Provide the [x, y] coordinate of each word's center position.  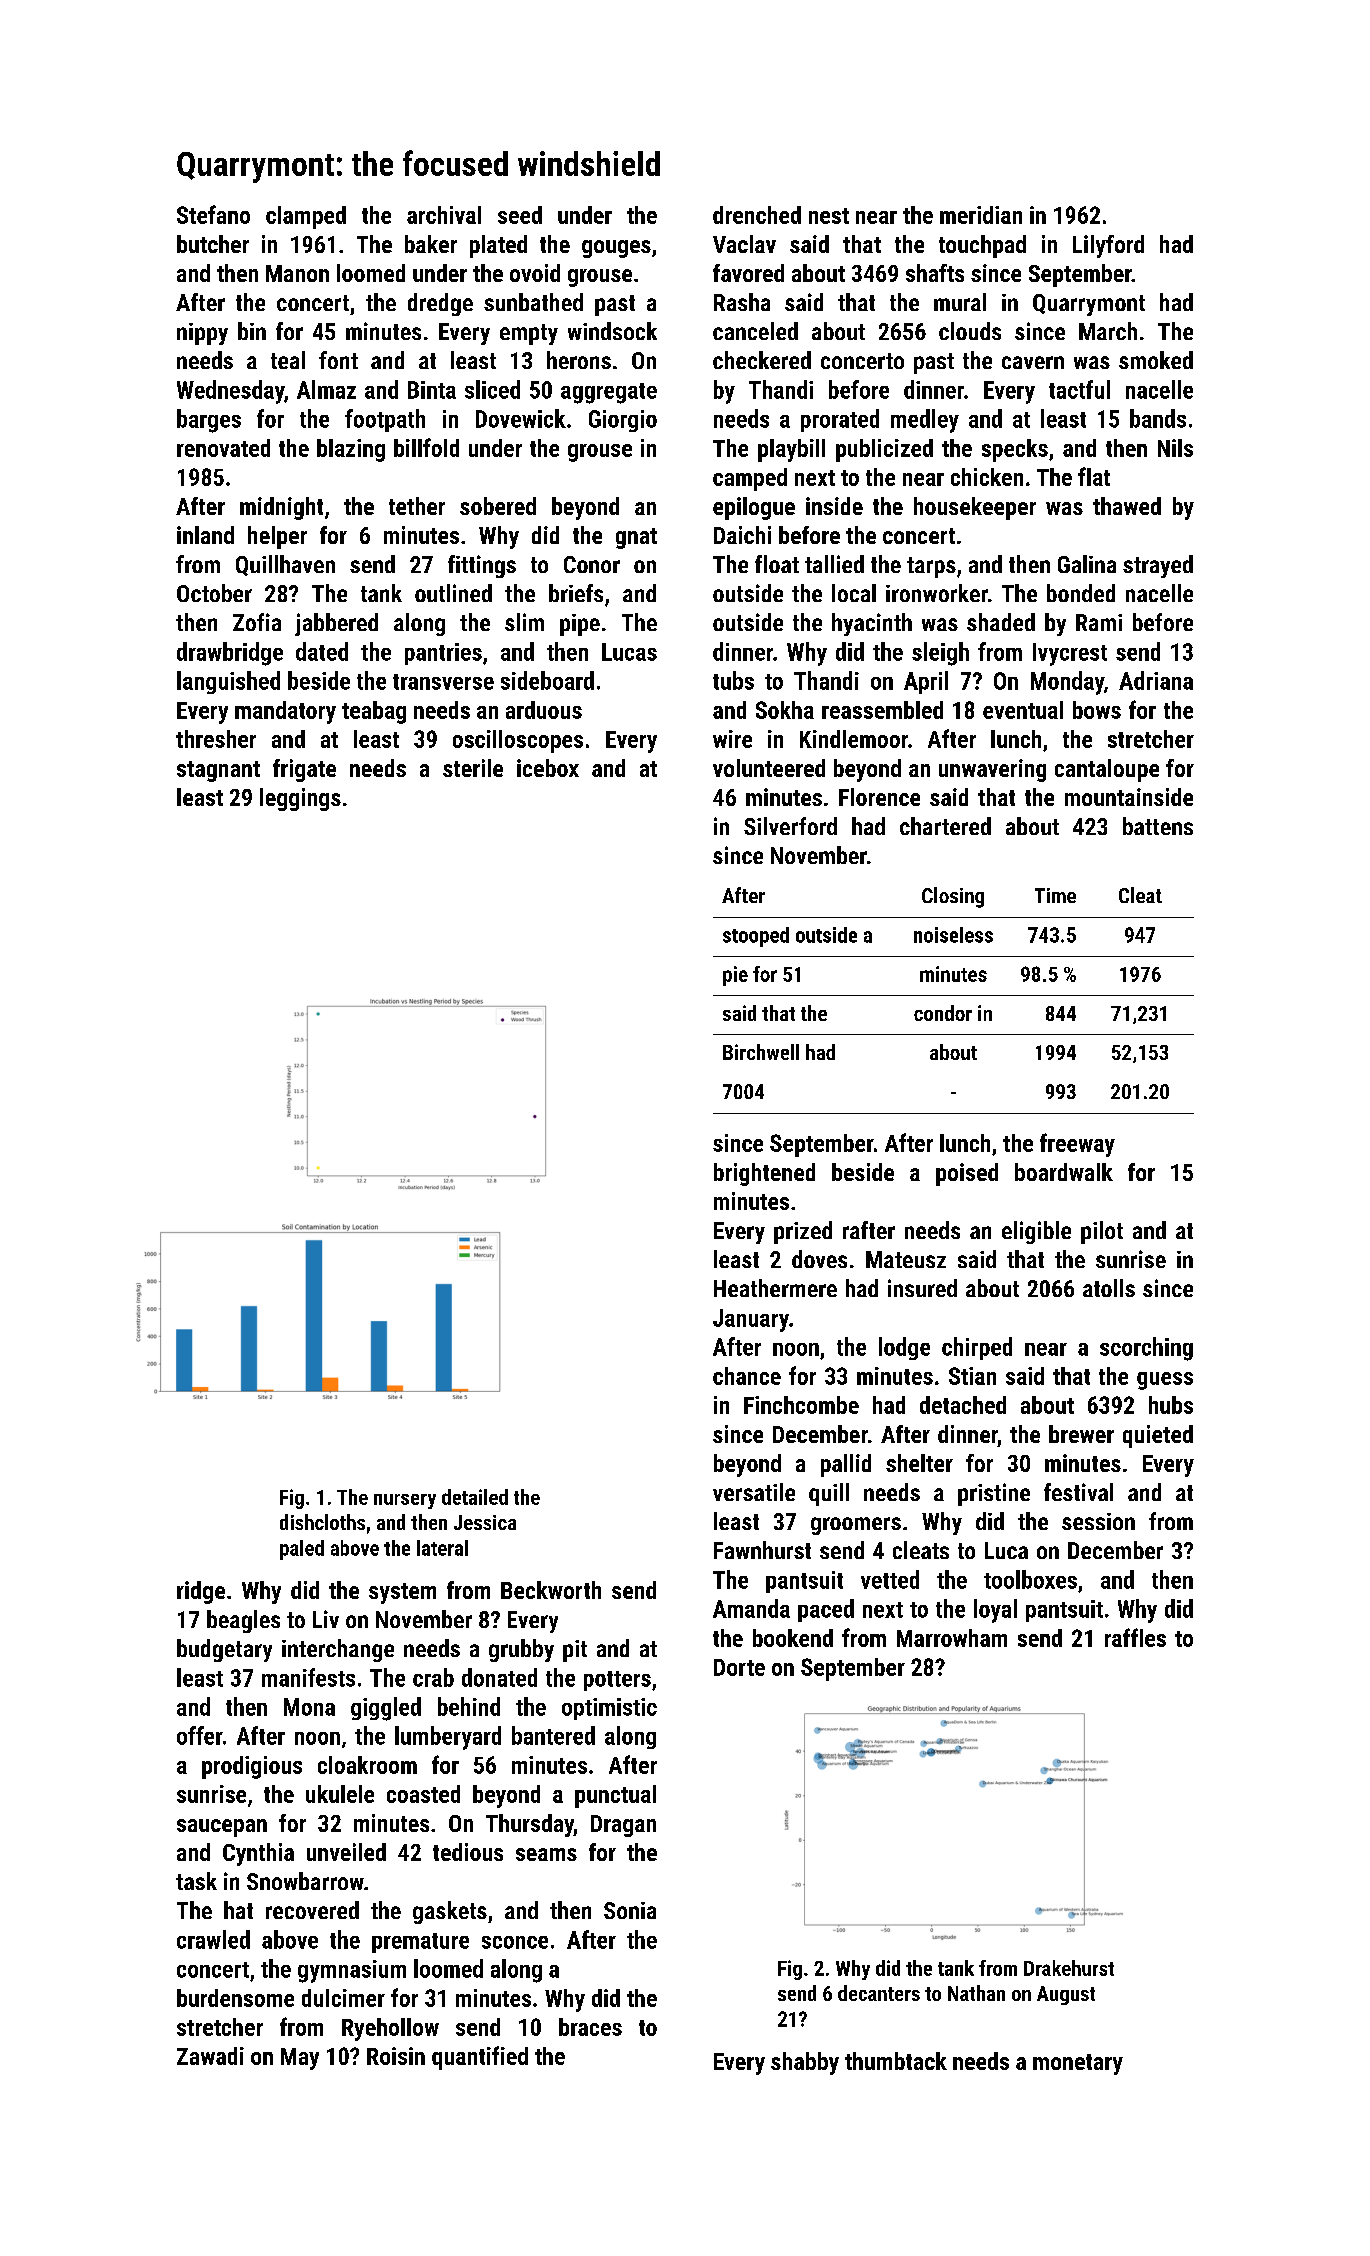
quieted [1158, 1436]
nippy [202, 334]
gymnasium [352, 1971]
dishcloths [322, 1522]
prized [803, 1232]
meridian [981, 215]
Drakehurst [1069, 1968]
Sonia [630, 1910]
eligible [1036, 1232]
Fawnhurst [762, 1550]
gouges [616, 249]
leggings [300, 799]
